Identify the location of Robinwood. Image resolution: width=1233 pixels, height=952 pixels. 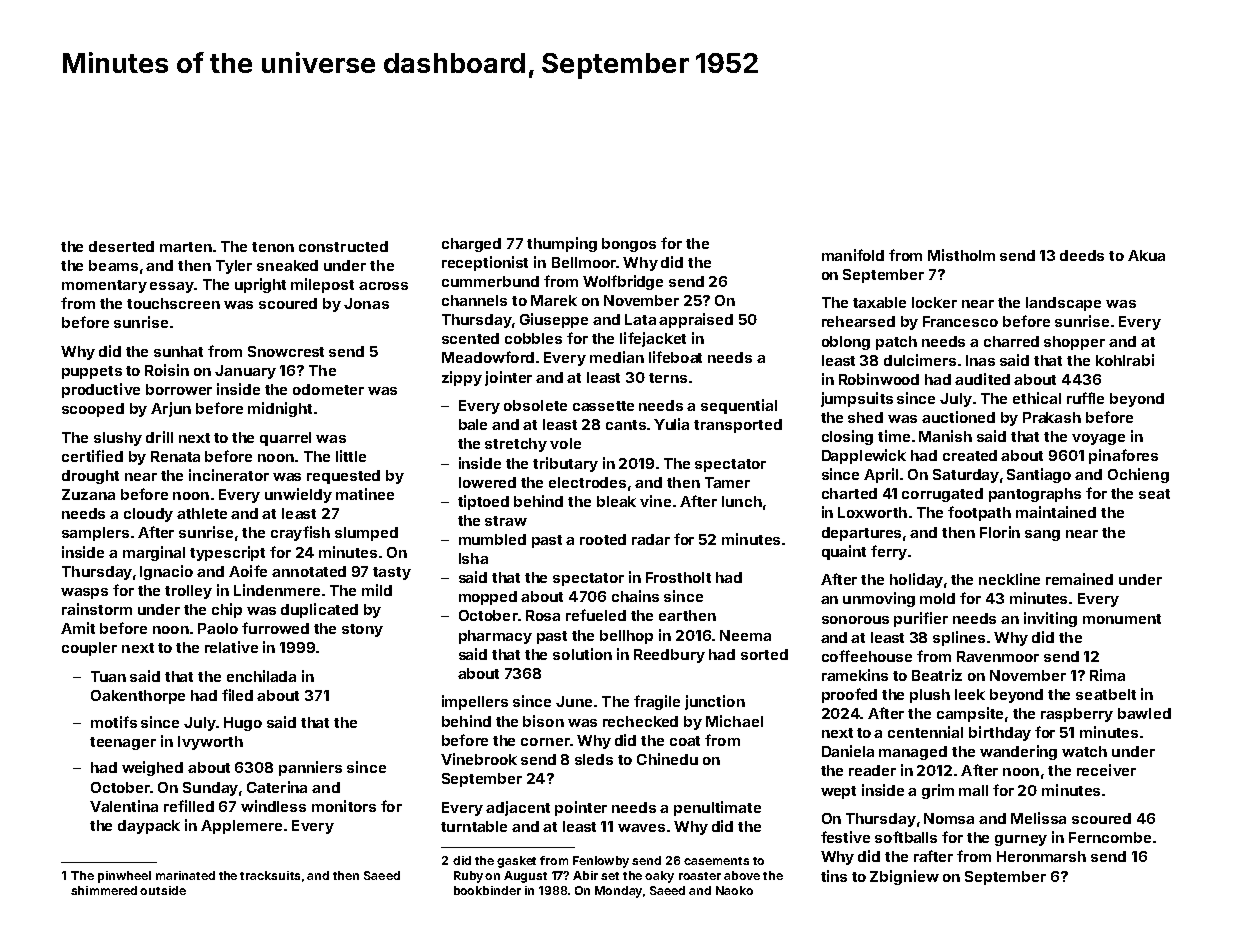
(879, 379).
